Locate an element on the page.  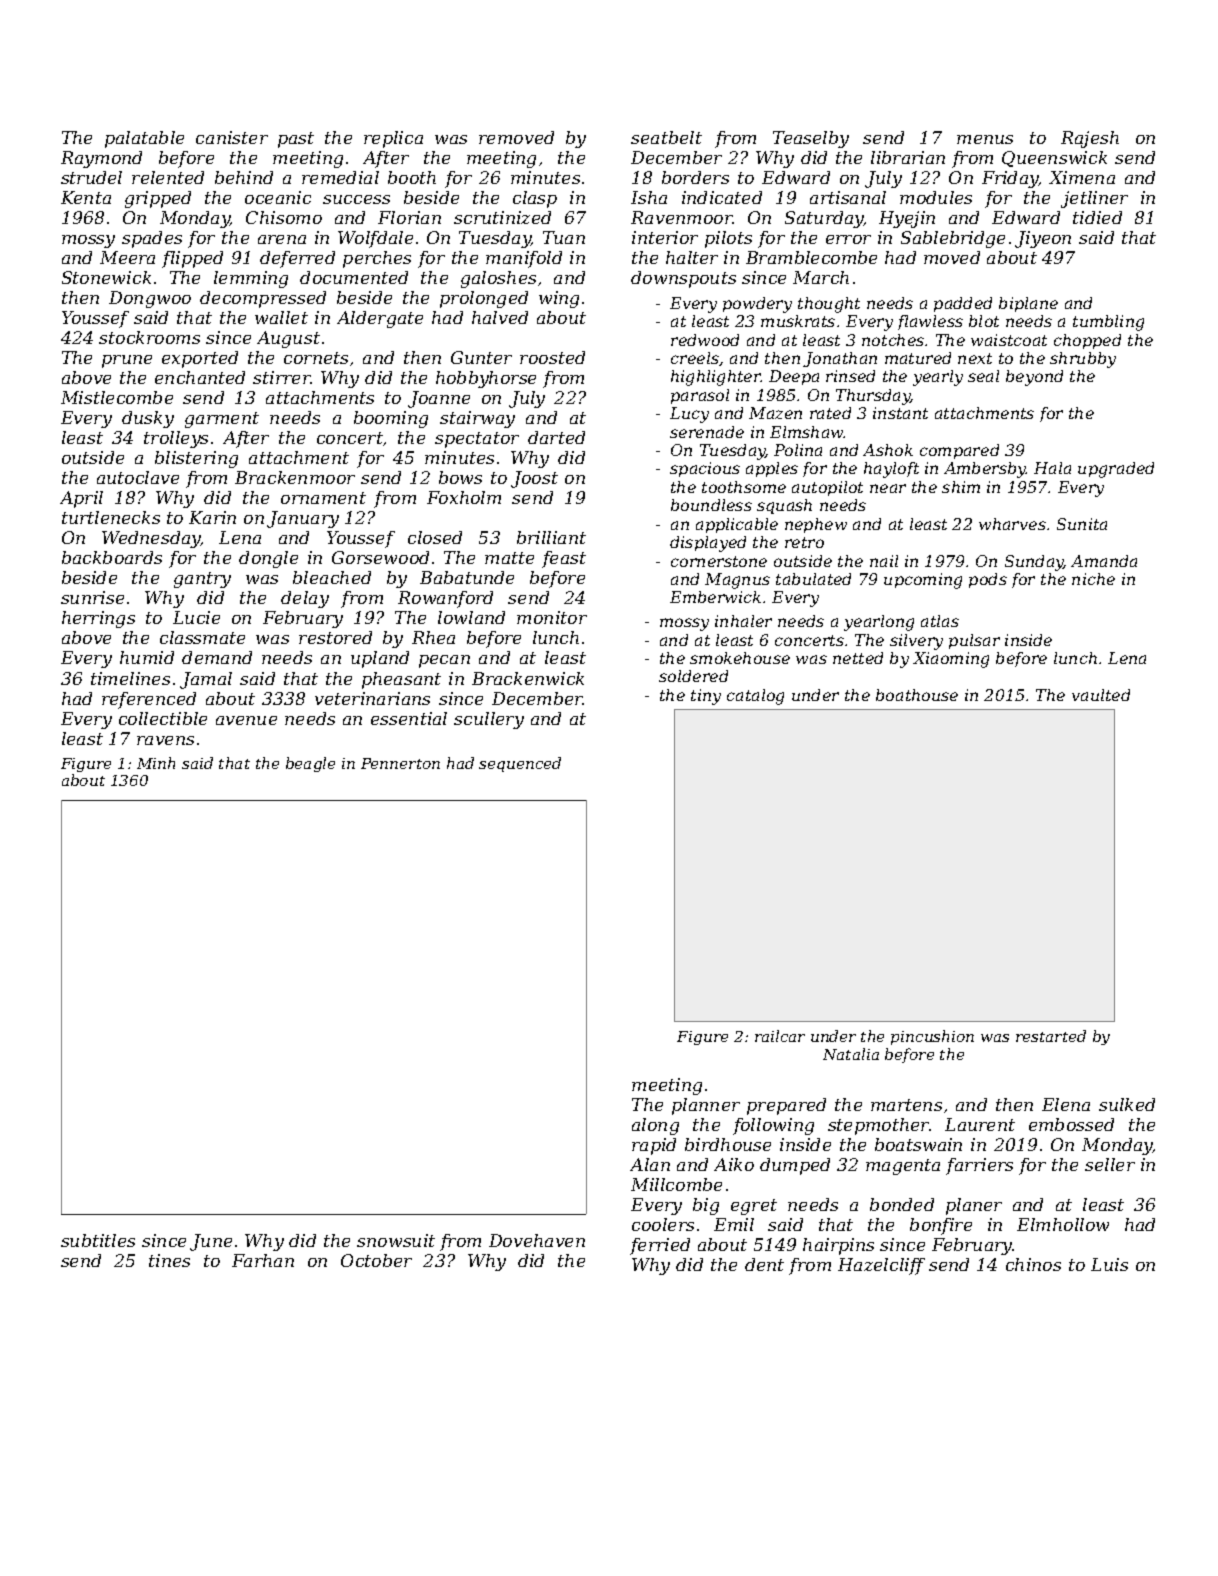
galoshes is located at coordinates (498, 279).
